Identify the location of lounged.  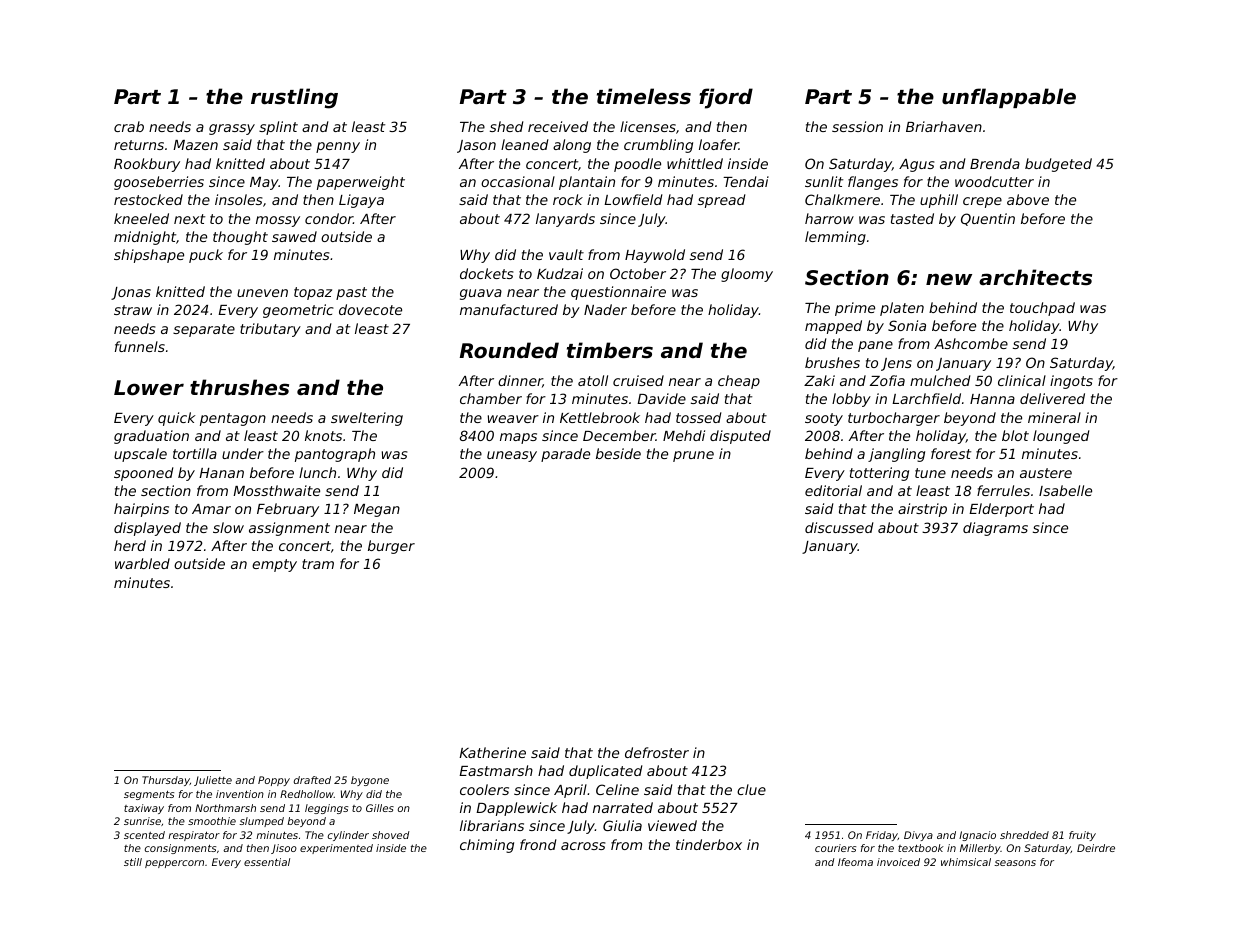
(1061, 437).
